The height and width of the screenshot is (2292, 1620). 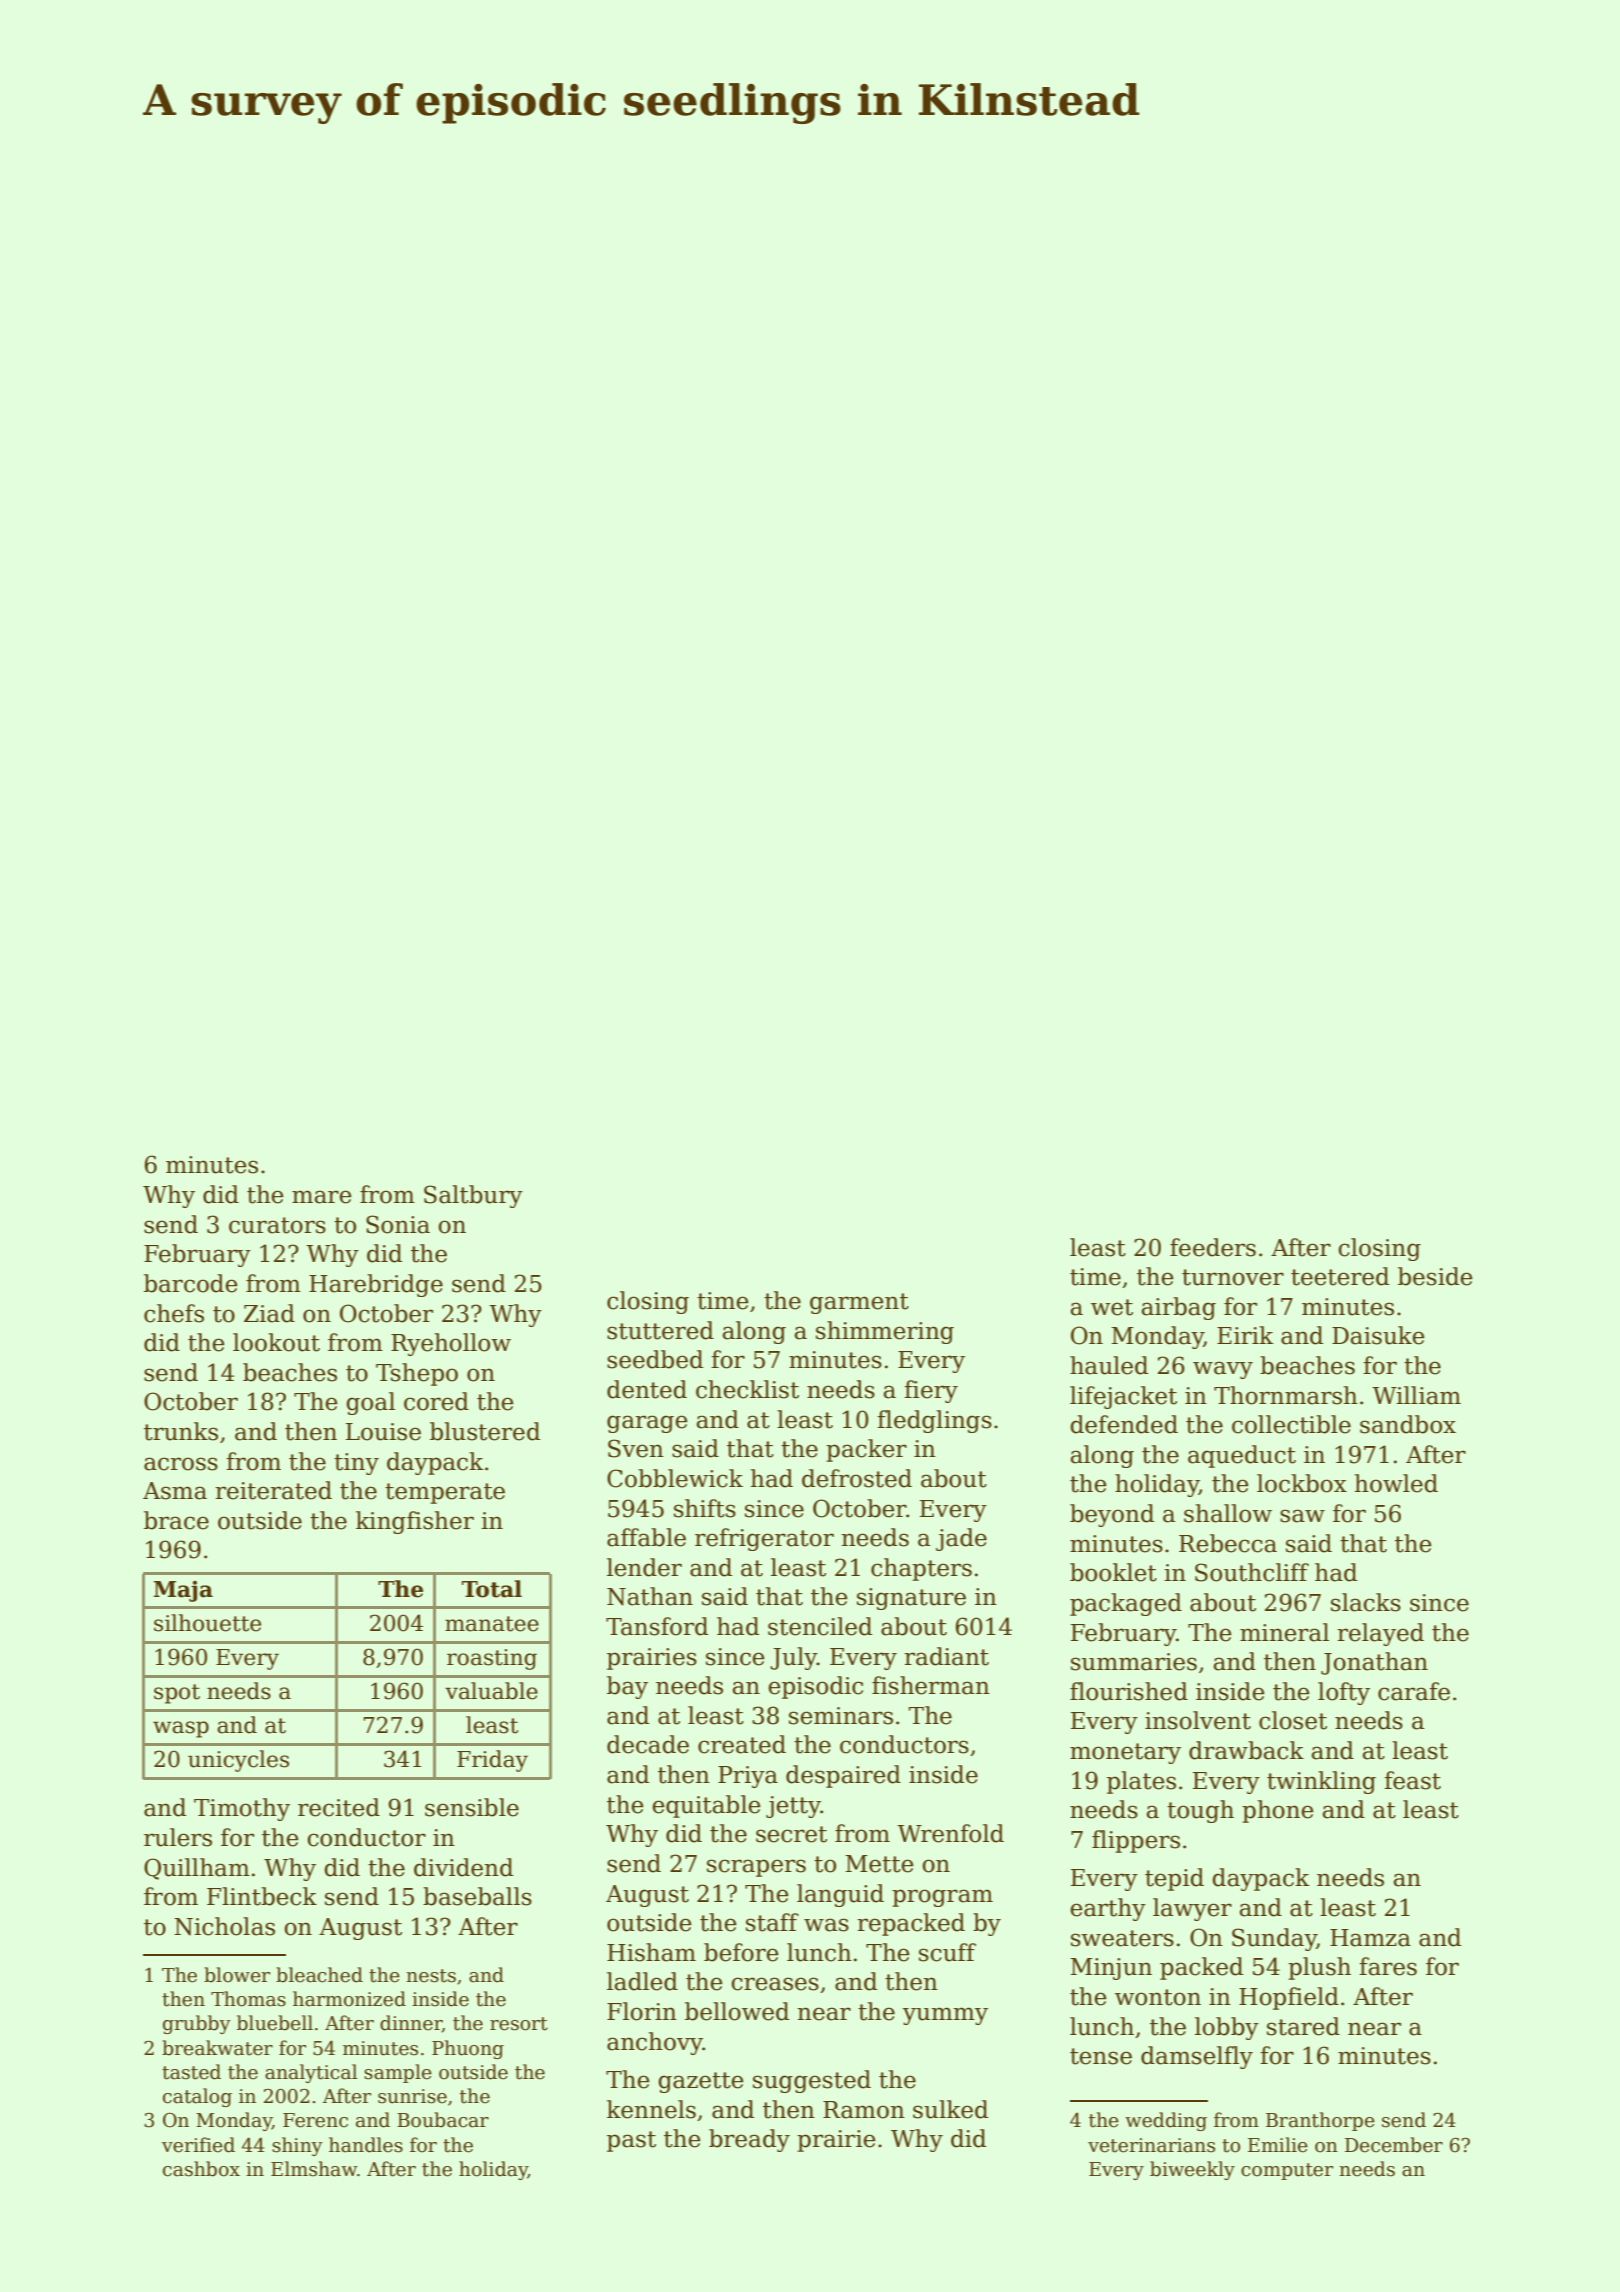 What do you see at coordinates (431, 1976) in the screenshot?
I see `nests` at bounding box center [431, 1976].
